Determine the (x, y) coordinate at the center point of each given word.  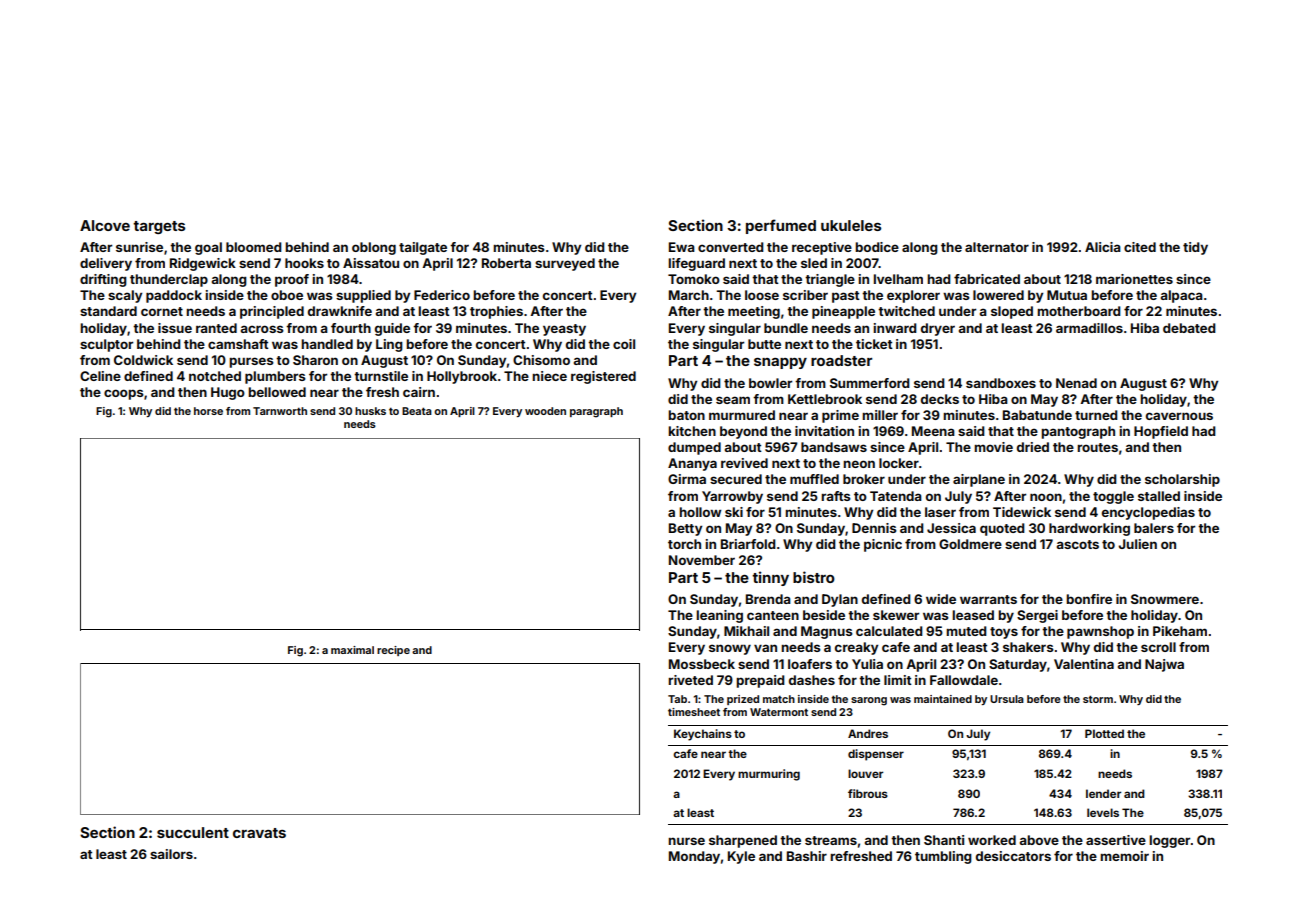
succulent (193, 832)
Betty (685, 529)
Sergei (1037, 616)
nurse (686, 841)
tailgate (423, 248)
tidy (1195, 248)
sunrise (139, 247)
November (702, 560)
